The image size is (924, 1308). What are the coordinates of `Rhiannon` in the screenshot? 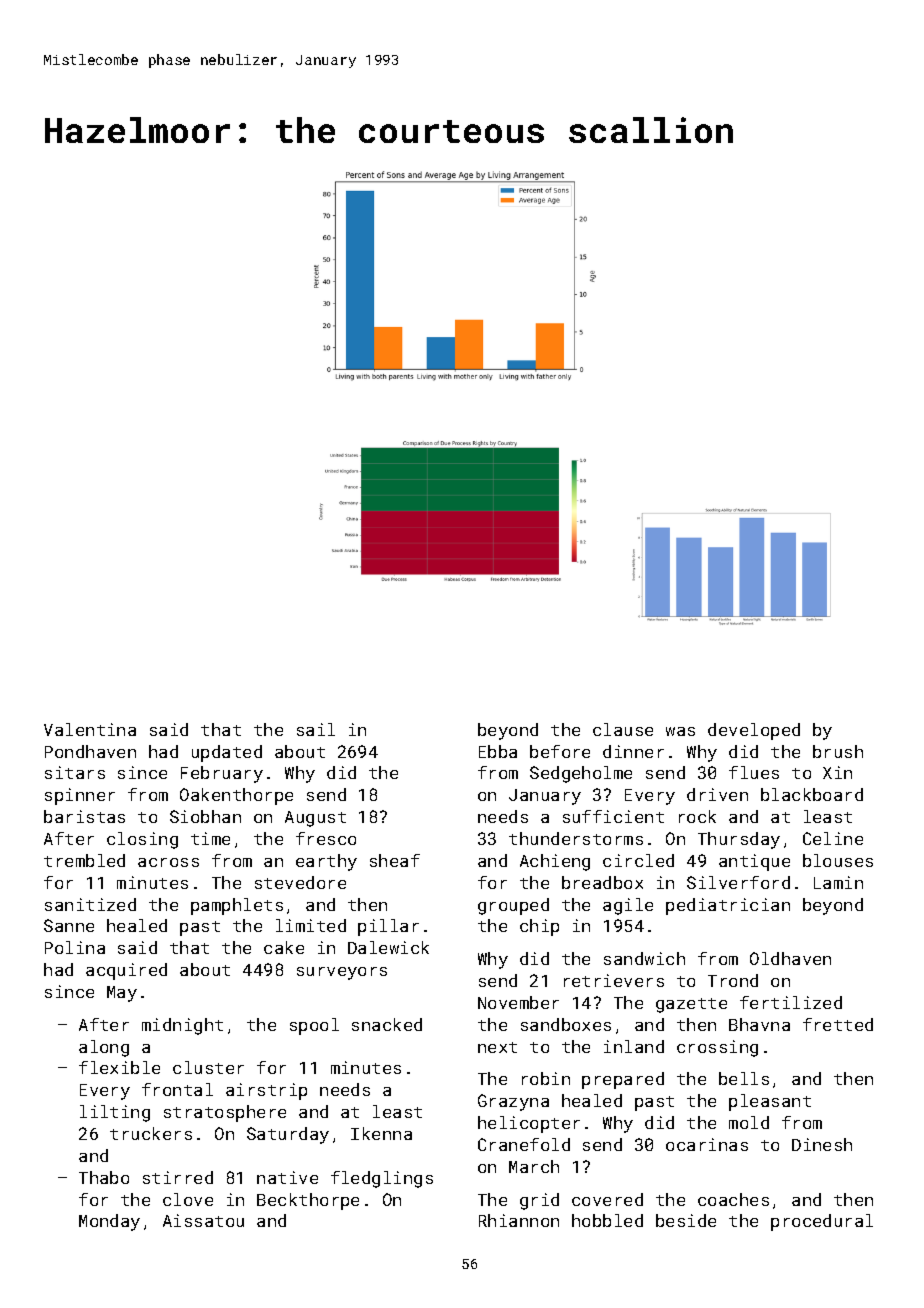 It's located at (519, 1220).
